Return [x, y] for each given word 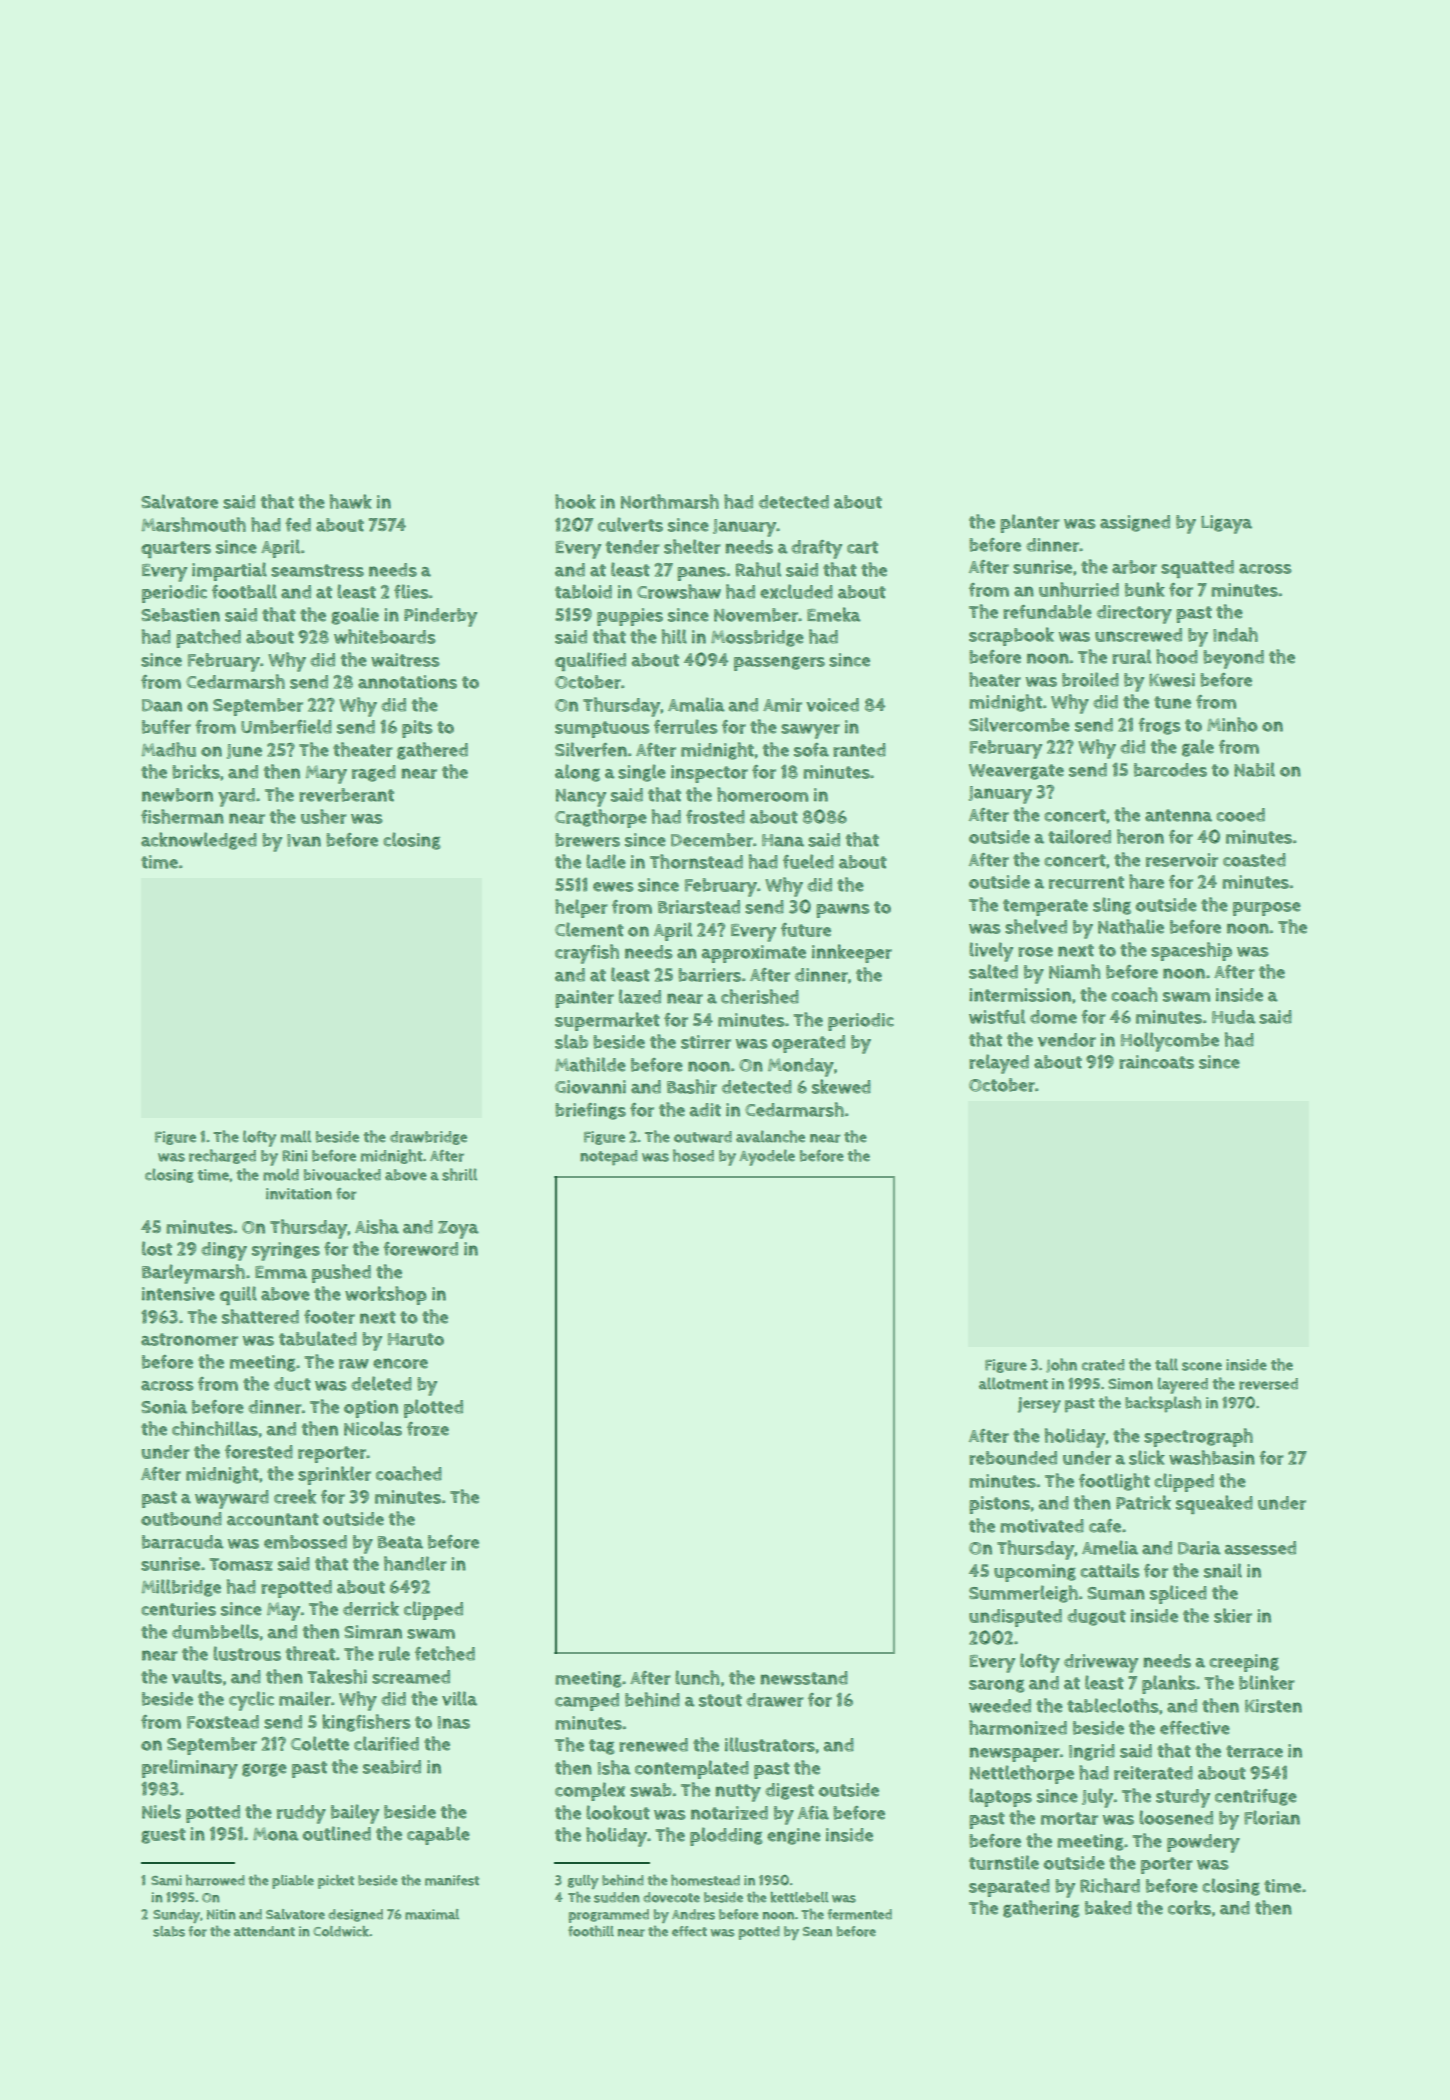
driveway [1101, 1663]
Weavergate [1016, 772]
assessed [1260, 1548]
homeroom [762, 794]
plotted [433, 1408]
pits [417, 729]
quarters [176, 549]
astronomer [189, 1339]
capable [438, 1835]
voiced [832, 705]
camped [587, 1702]
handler [415, 1563]
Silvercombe [1019, 724]
